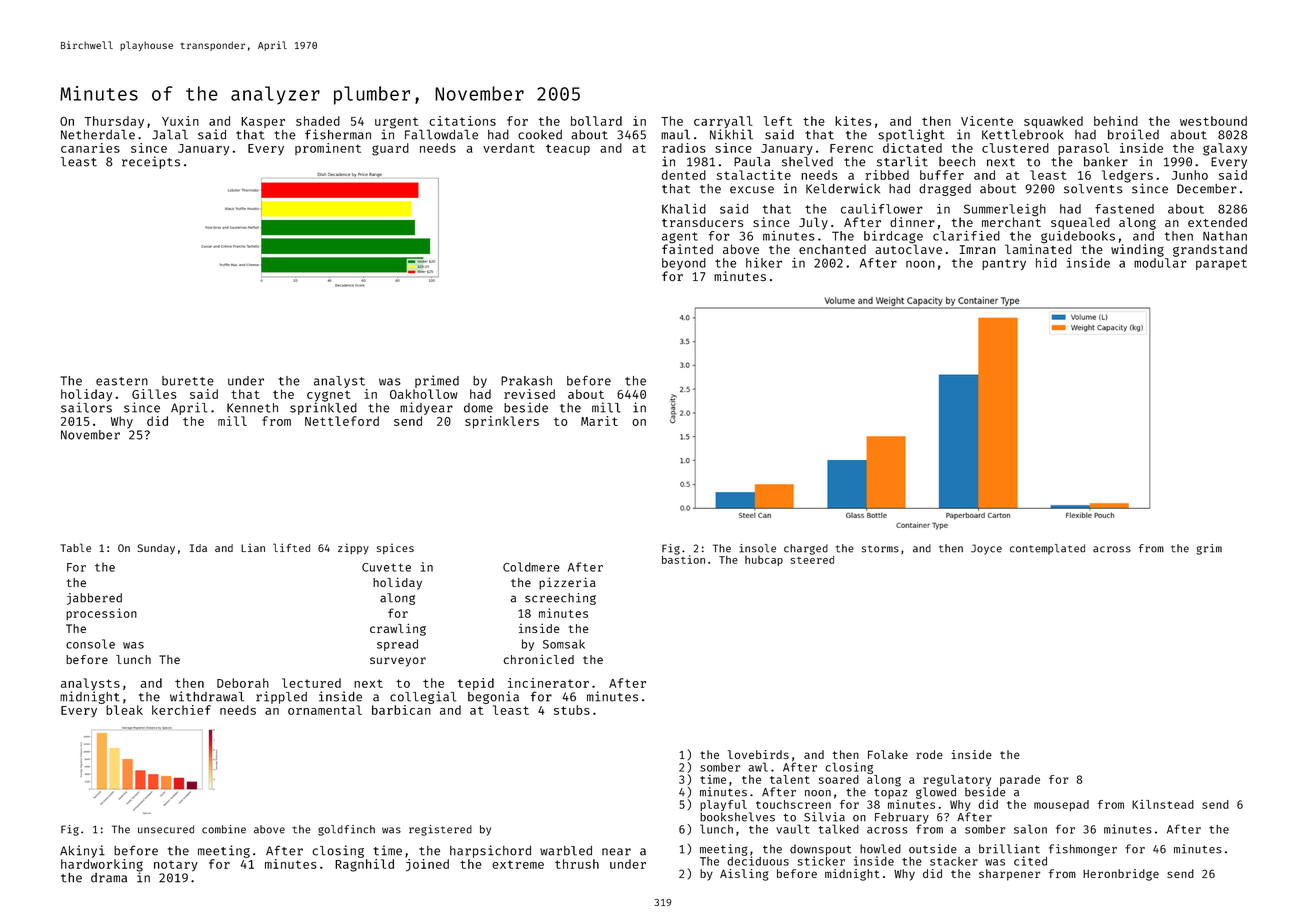  I want to click on winding, so click(1137, 250).
